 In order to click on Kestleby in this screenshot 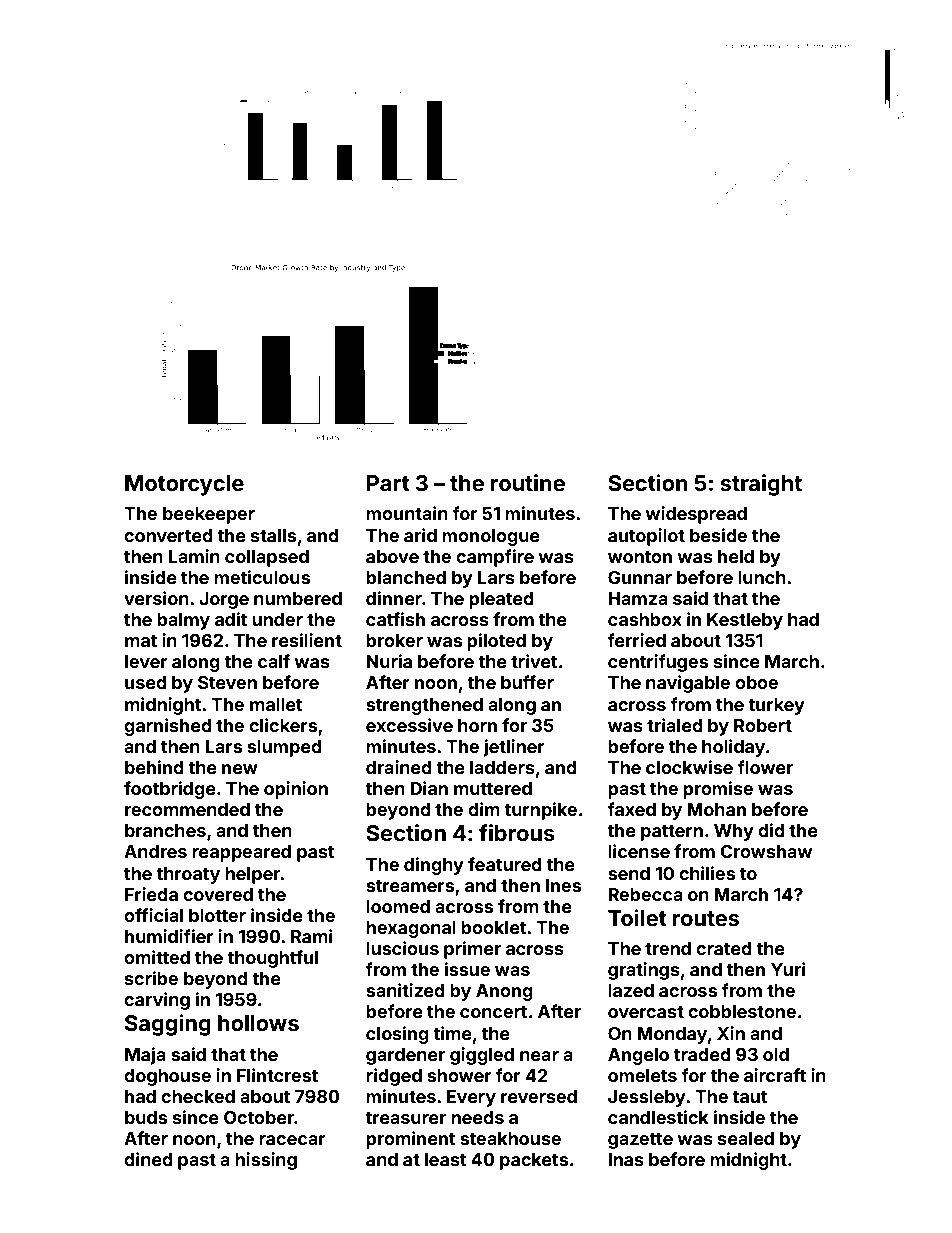, I will do `click(745, 621)`.
